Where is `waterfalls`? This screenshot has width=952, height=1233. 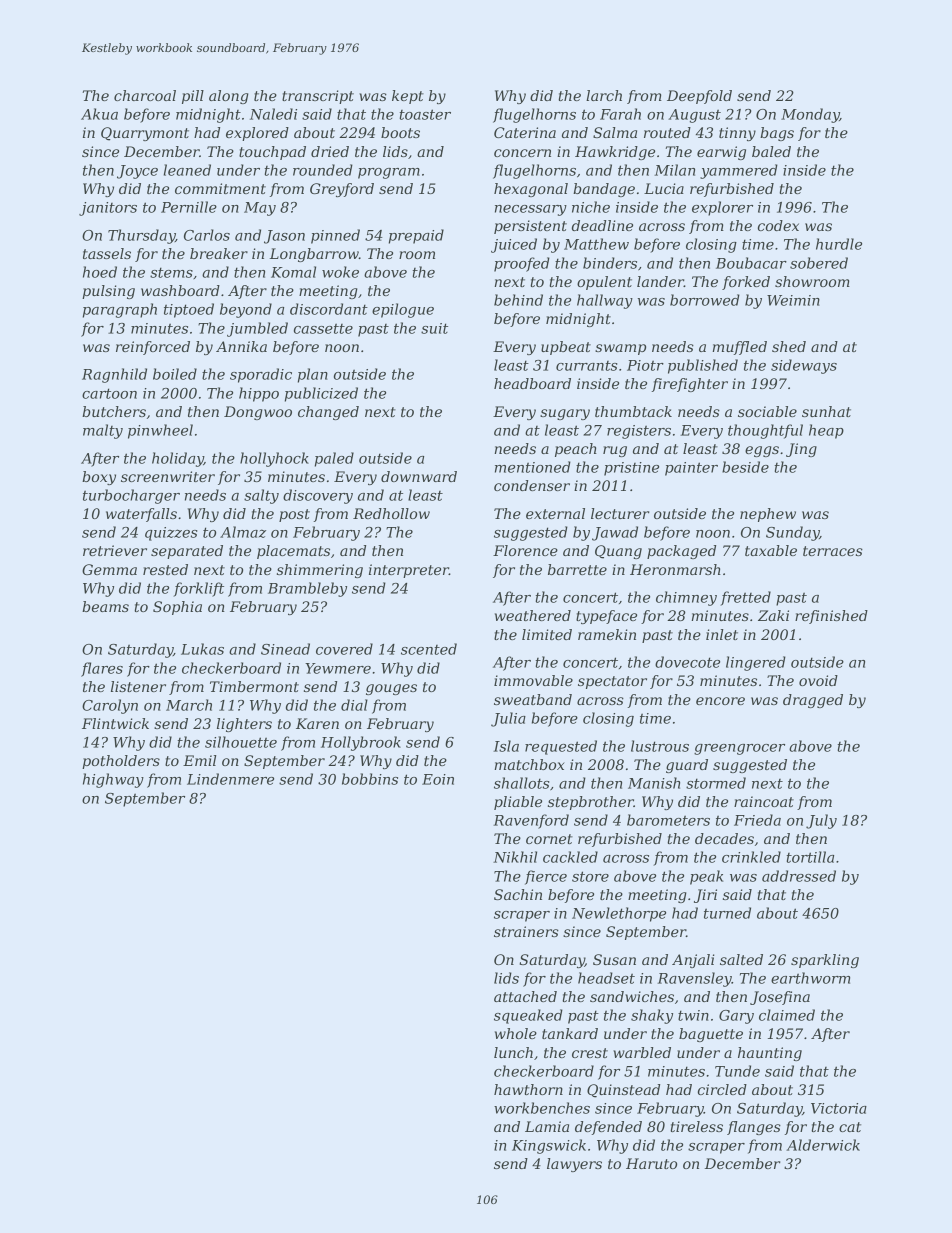 waterfalls is located at coordinates (141, 515).
